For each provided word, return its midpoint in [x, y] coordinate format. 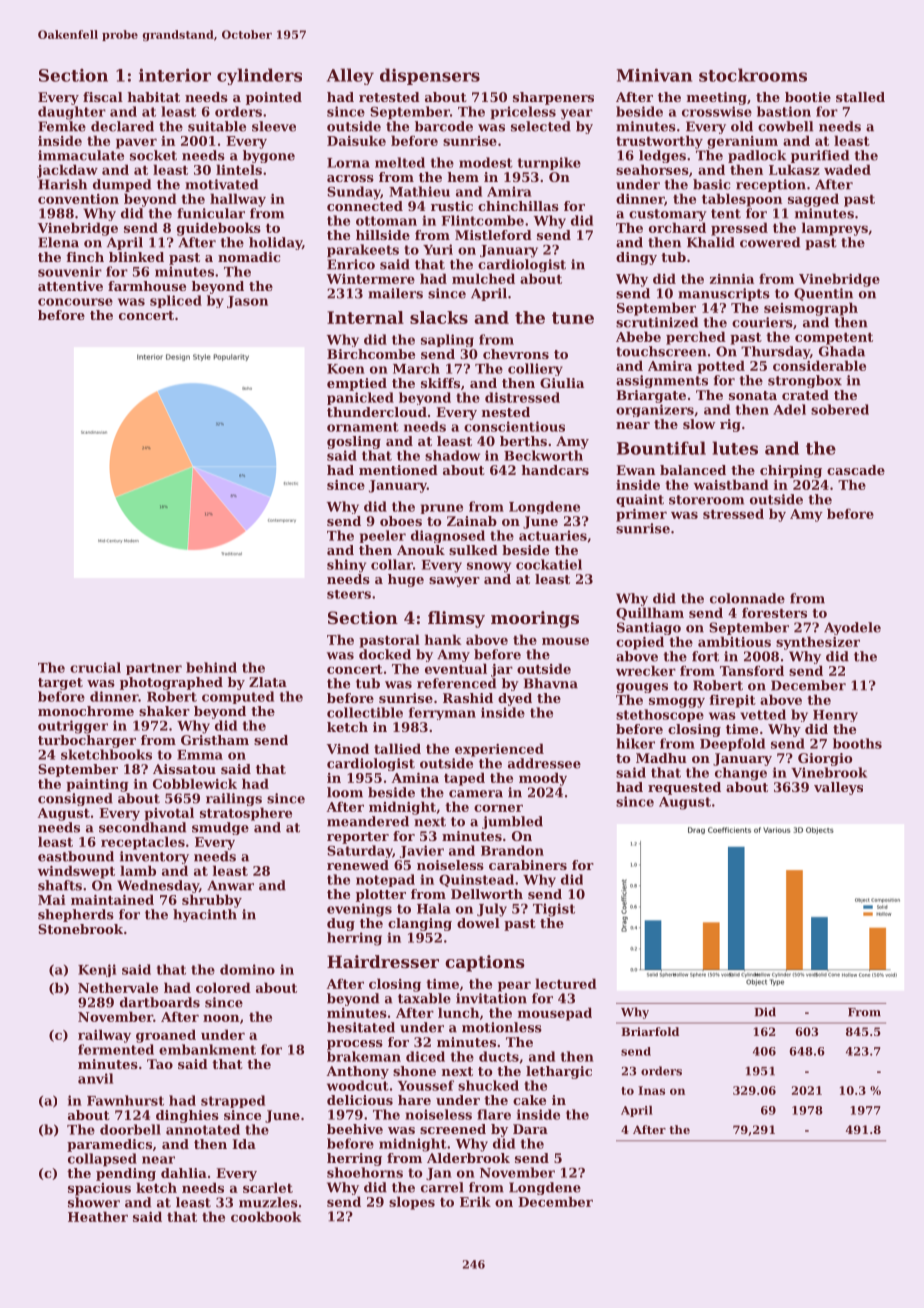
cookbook [266, 1216]
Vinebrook [829, 772]
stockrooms [753, 75]
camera [476, 794]
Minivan [654, 75]
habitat [153, 97]
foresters [774, 613]
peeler [383, 536]
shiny [346, 566]
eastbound [76, 856]
